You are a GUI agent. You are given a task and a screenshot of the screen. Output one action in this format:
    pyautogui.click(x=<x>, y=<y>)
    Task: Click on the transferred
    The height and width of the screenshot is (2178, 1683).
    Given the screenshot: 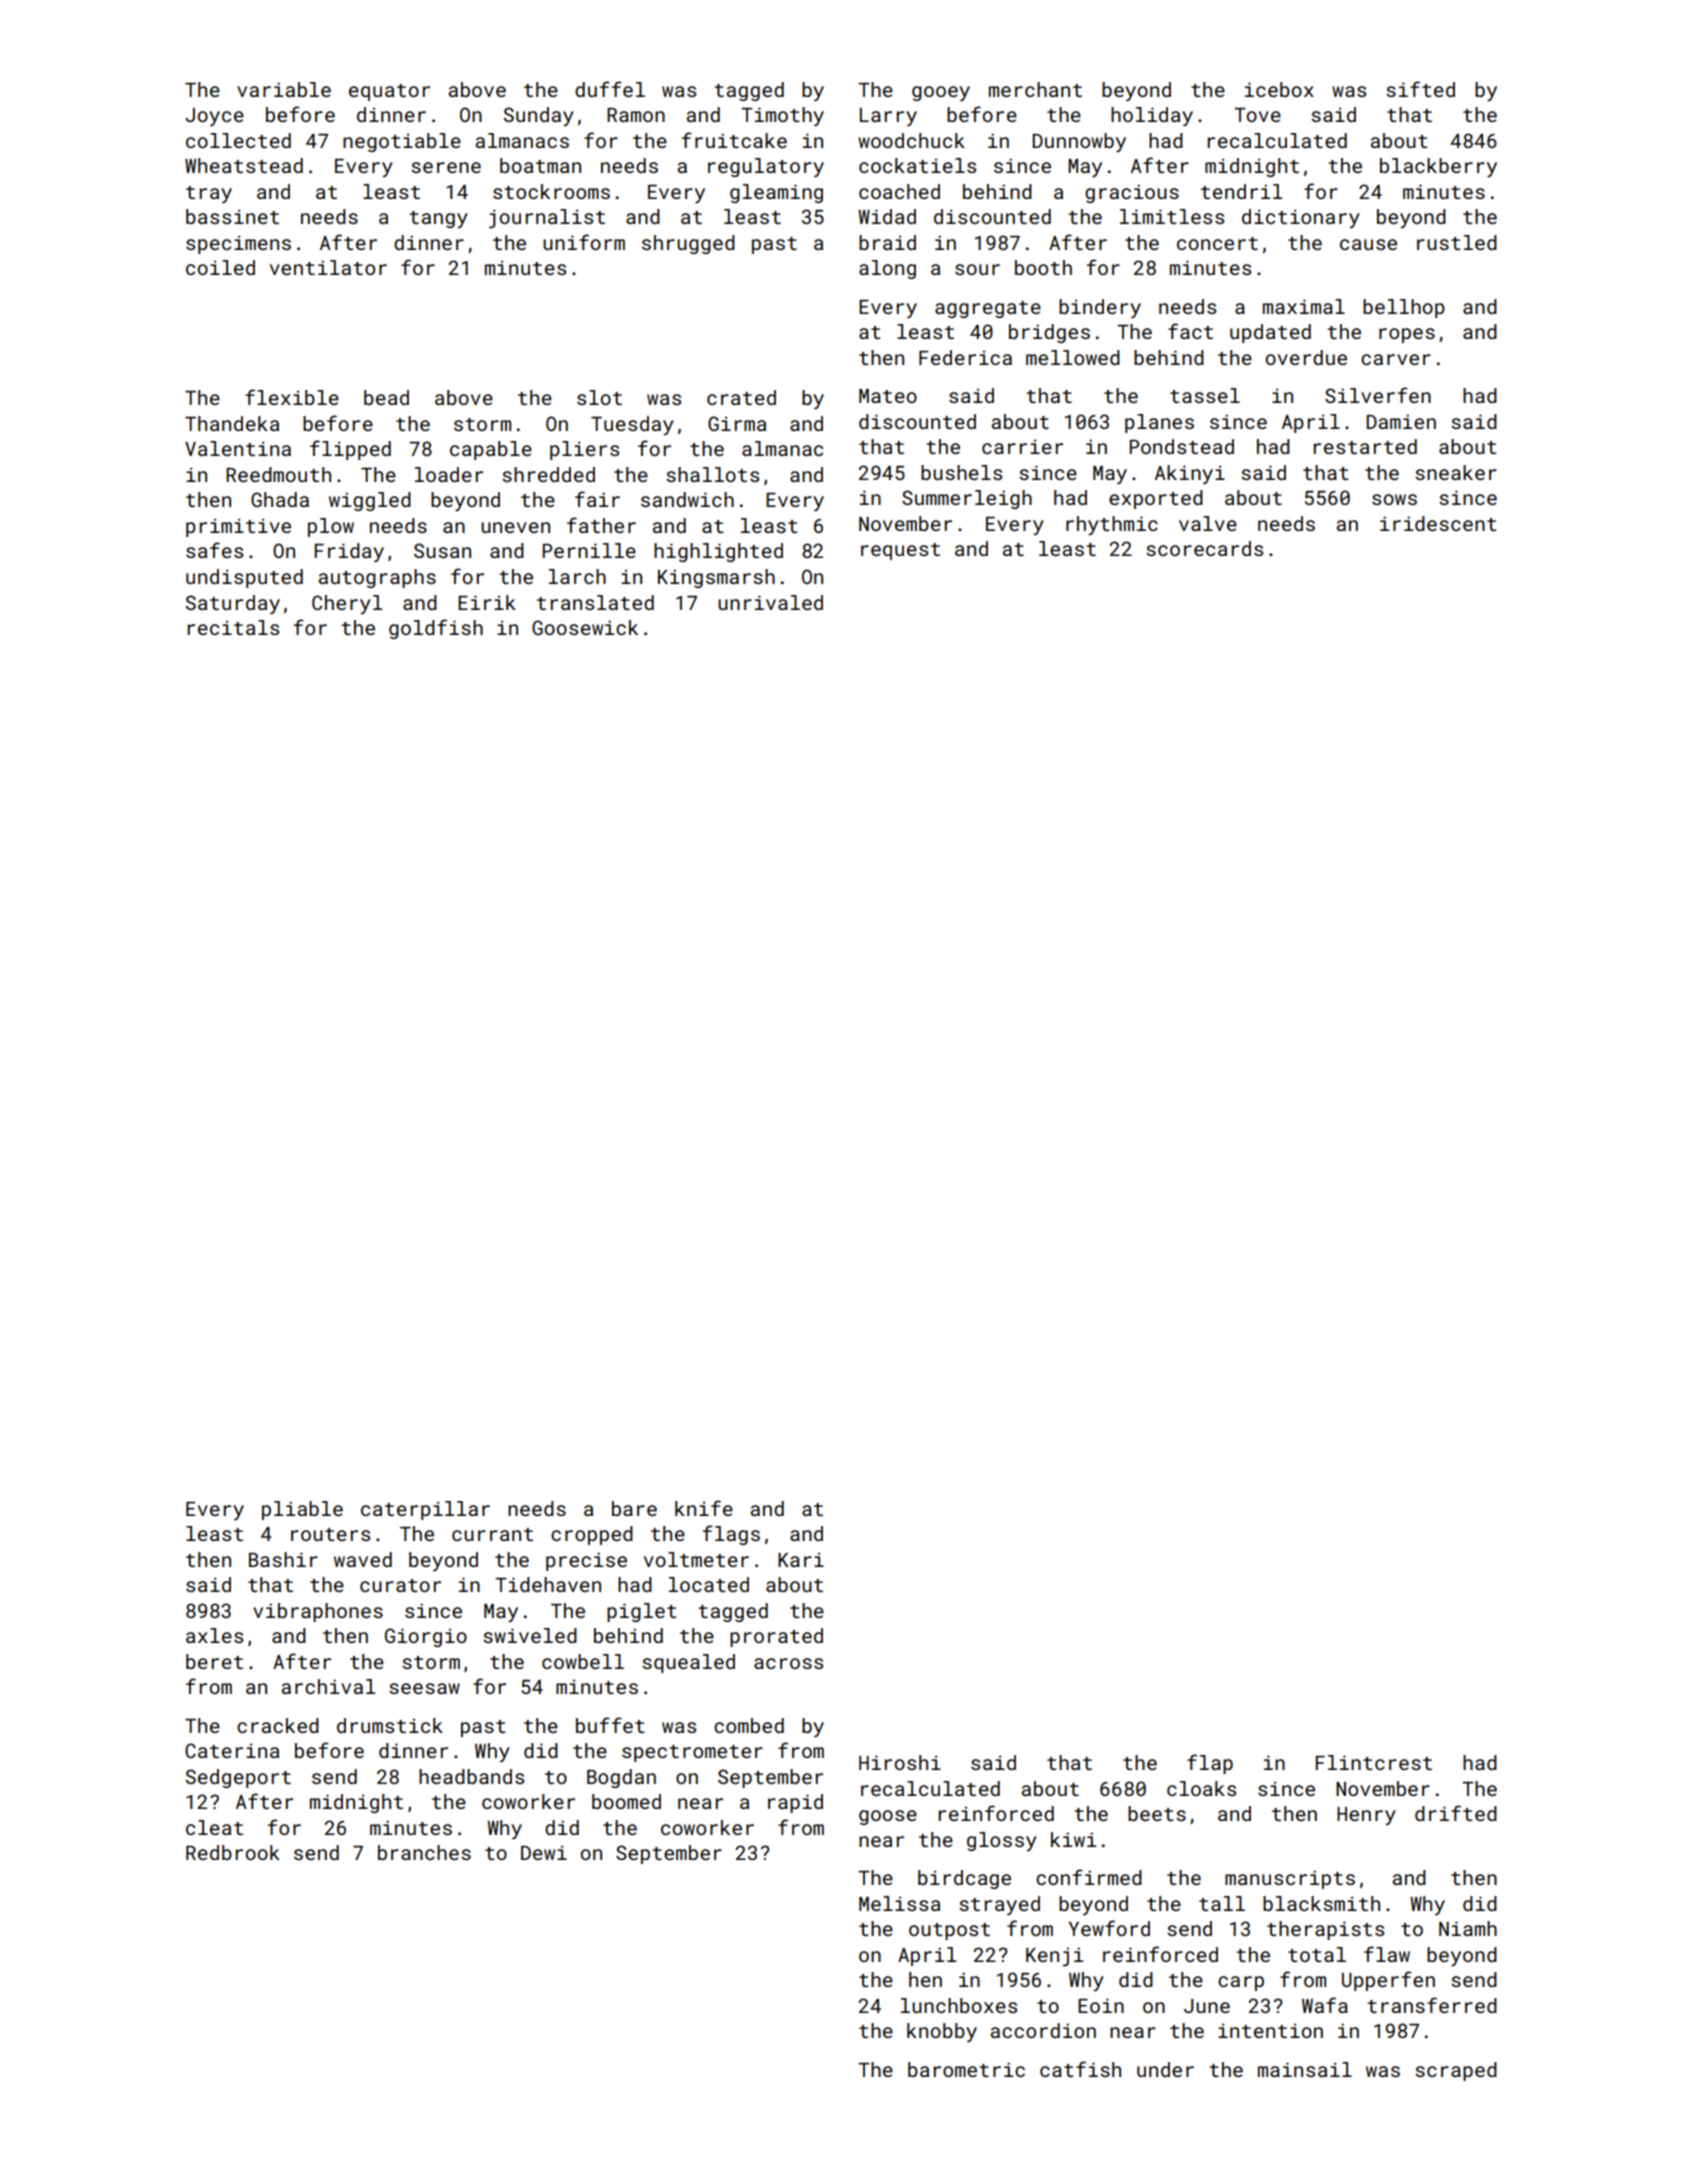 What is the action you would take?
    pyautogui.click(x=1432, y=2005)
